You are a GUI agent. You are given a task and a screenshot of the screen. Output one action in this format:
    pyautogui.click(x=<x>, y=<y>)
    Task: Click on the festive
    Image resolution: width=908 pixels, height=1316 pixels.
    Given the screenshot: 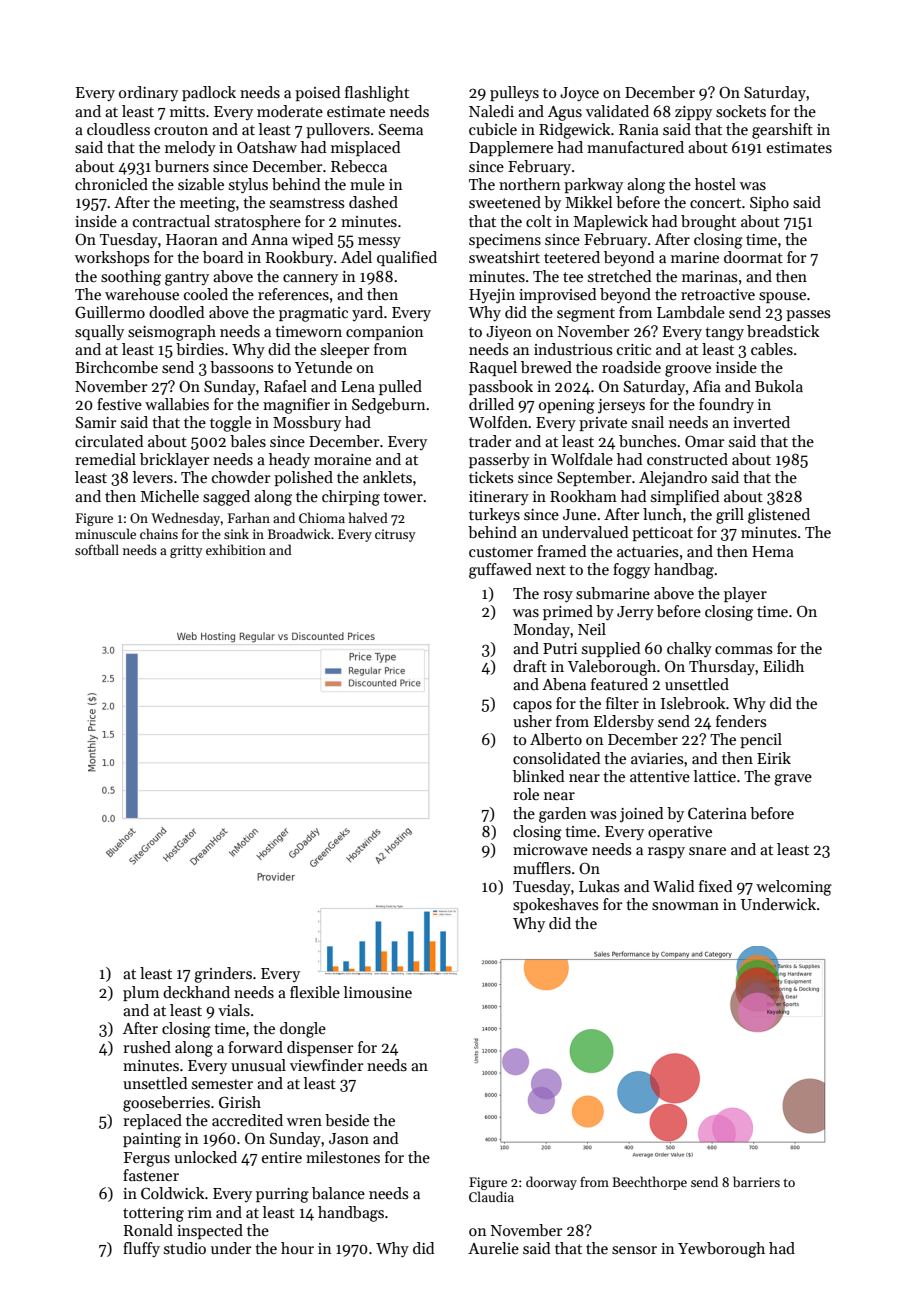 What is the action you would take?
    pyautogui.click(x=119, y=404)
